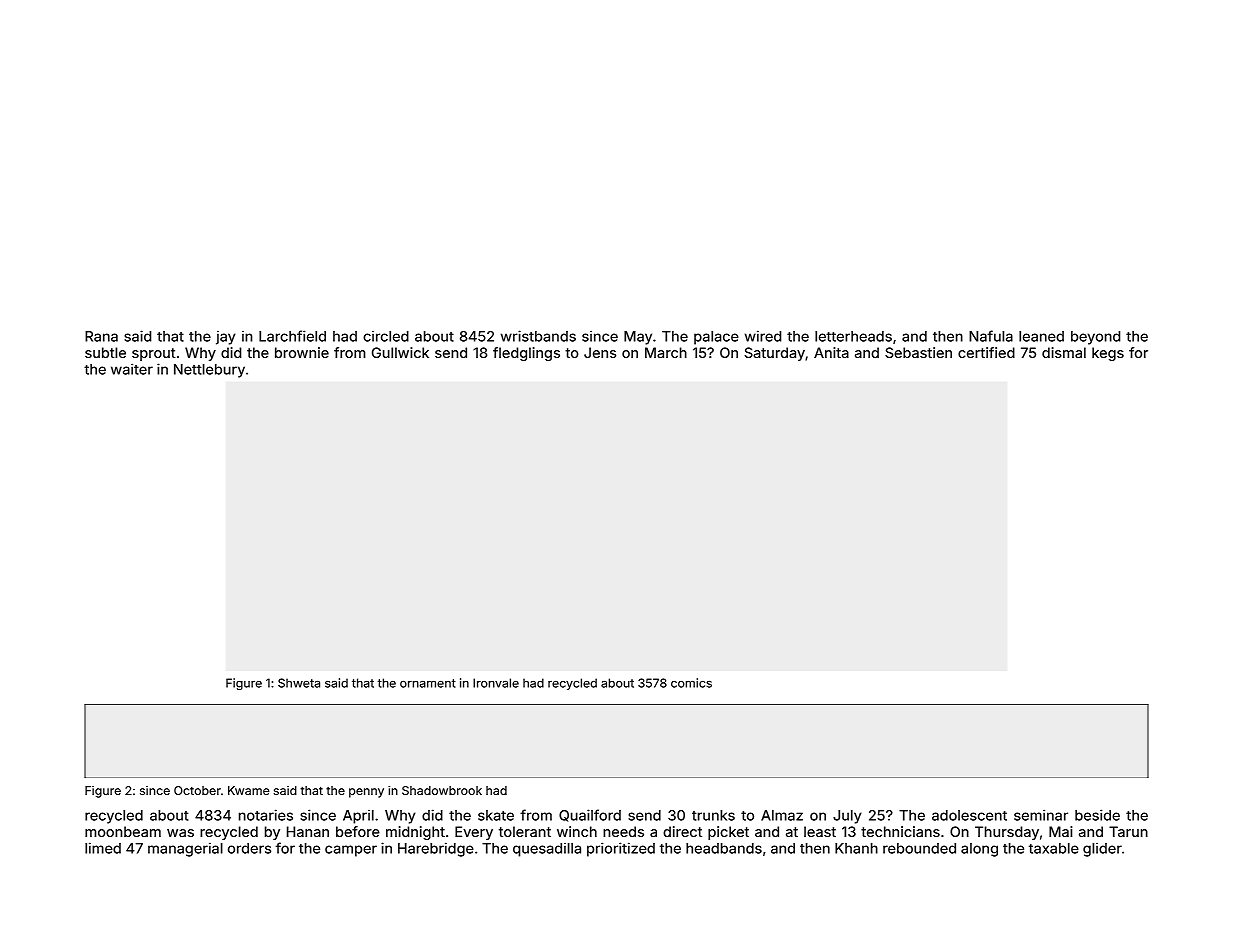 The width and height of the image is (1233, 952). What do you see at coordinates (101, 336) in the image?
I see `Rana` at bounding box center [101, 336].
